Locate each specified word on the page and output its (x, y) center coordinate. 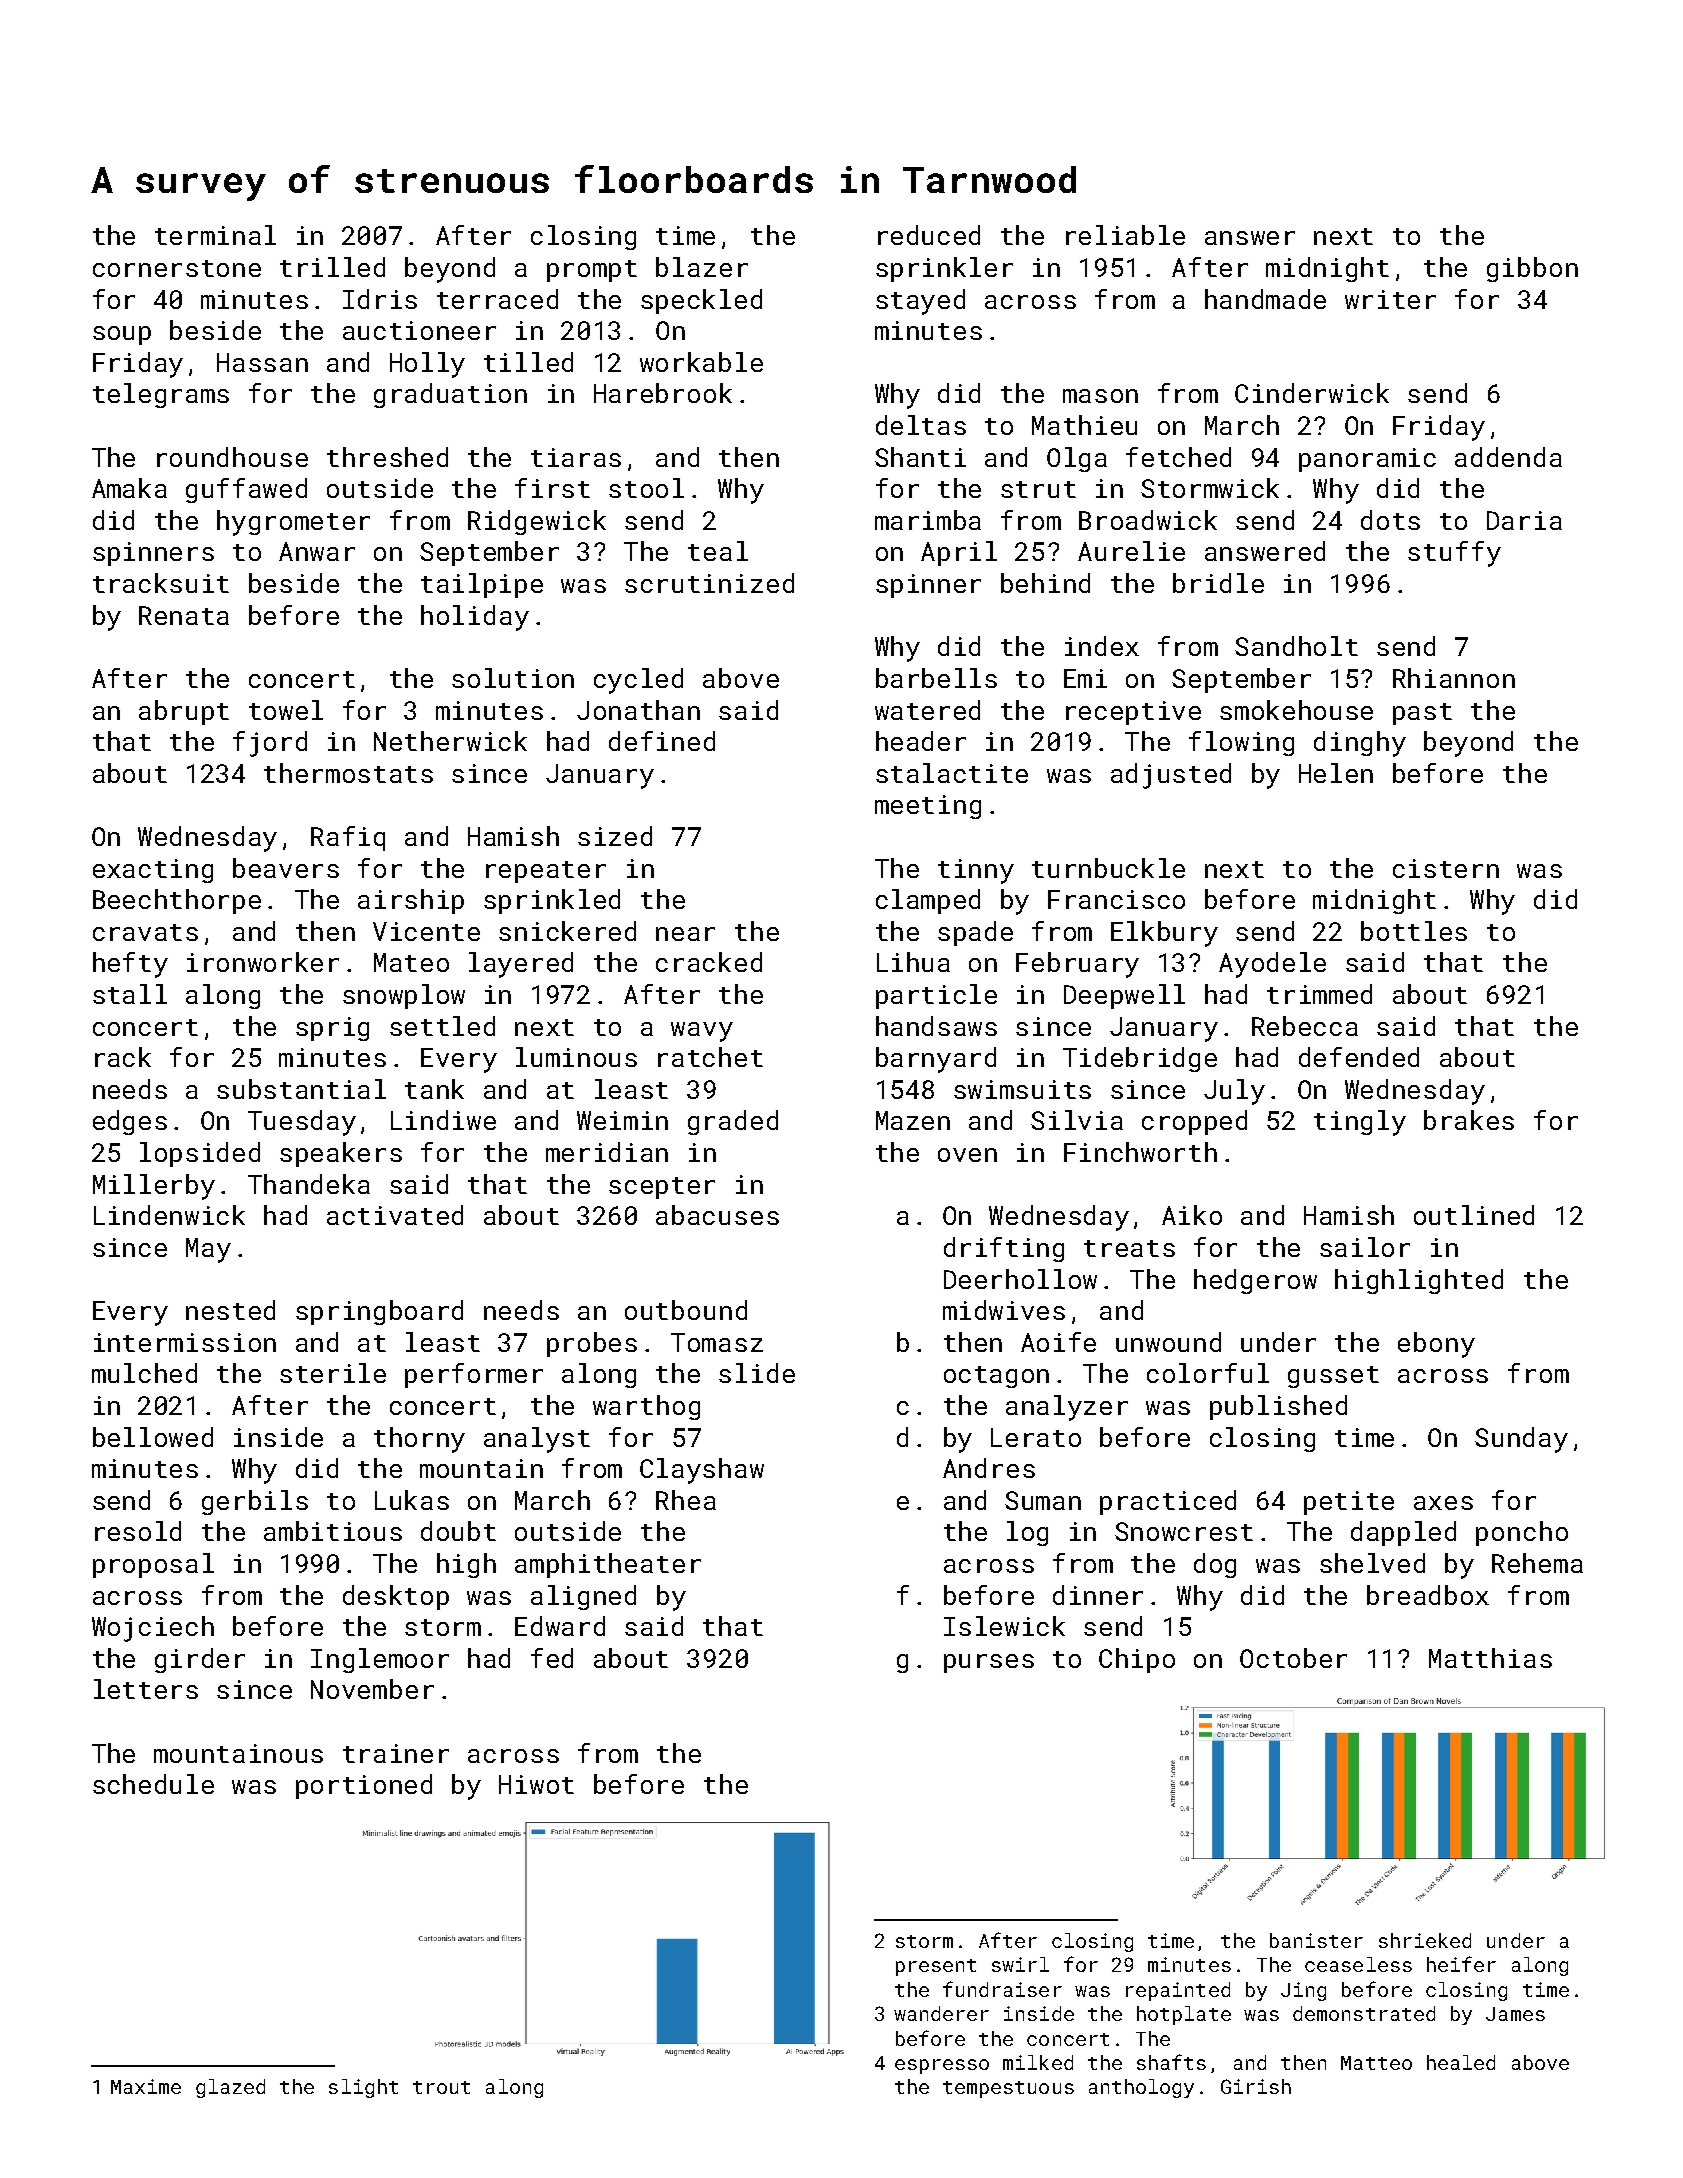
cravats (145, 932)
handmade (1265, 299)
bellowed (153, 1437)
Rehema (1537, 1563)
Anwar (317, 551)
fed (552, 1658)
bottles (1414, 931)
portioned (364, 1786)
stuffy (1454, 554)
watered (927, 710)
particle (936, 996)
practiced (1168, 1502)
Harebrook (663, 393)
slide (757, 1373)
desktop (396, 1597)
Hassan (262, 362)
